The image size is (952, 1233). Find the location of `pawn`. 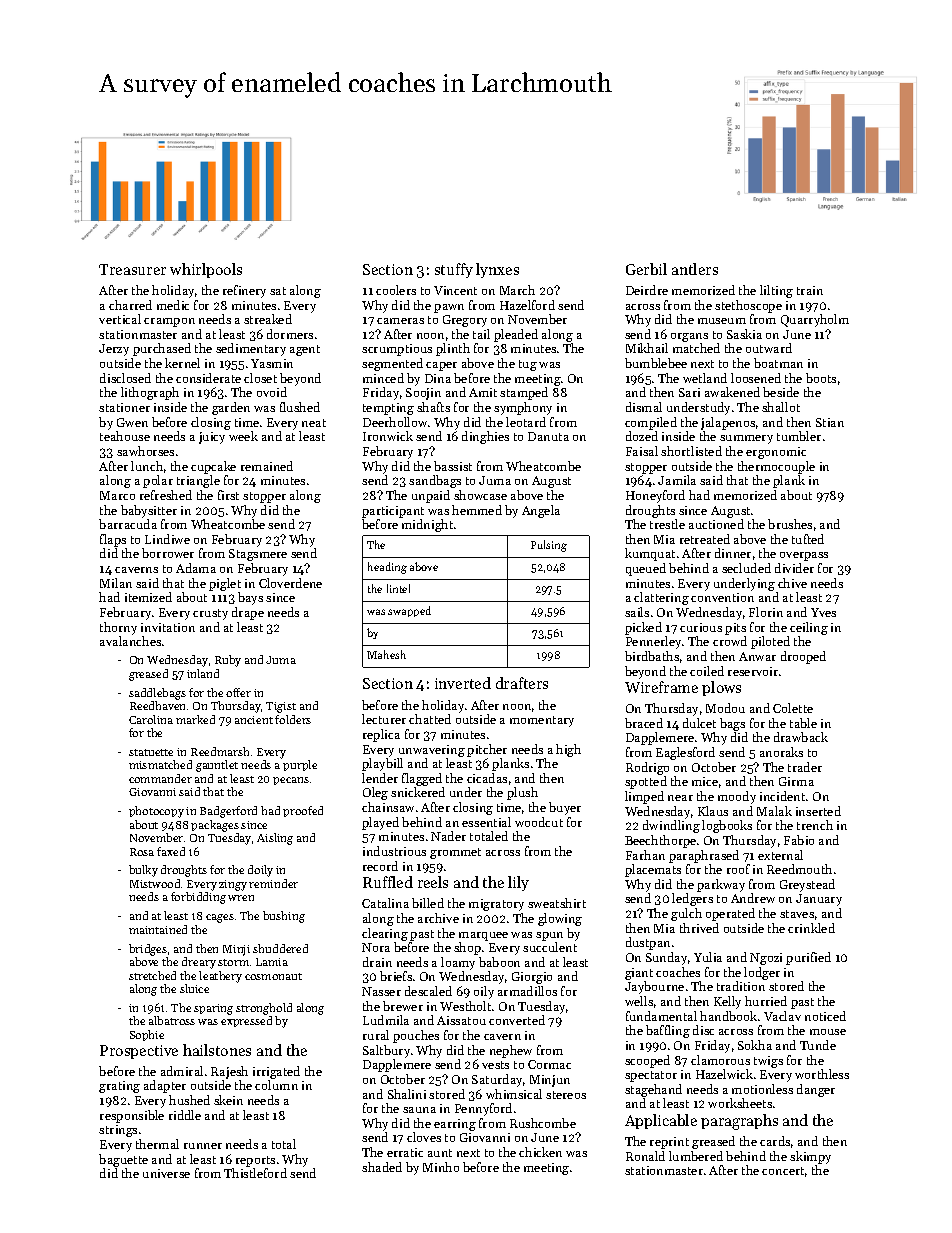

pawn is located at coordinates (449, 308).
